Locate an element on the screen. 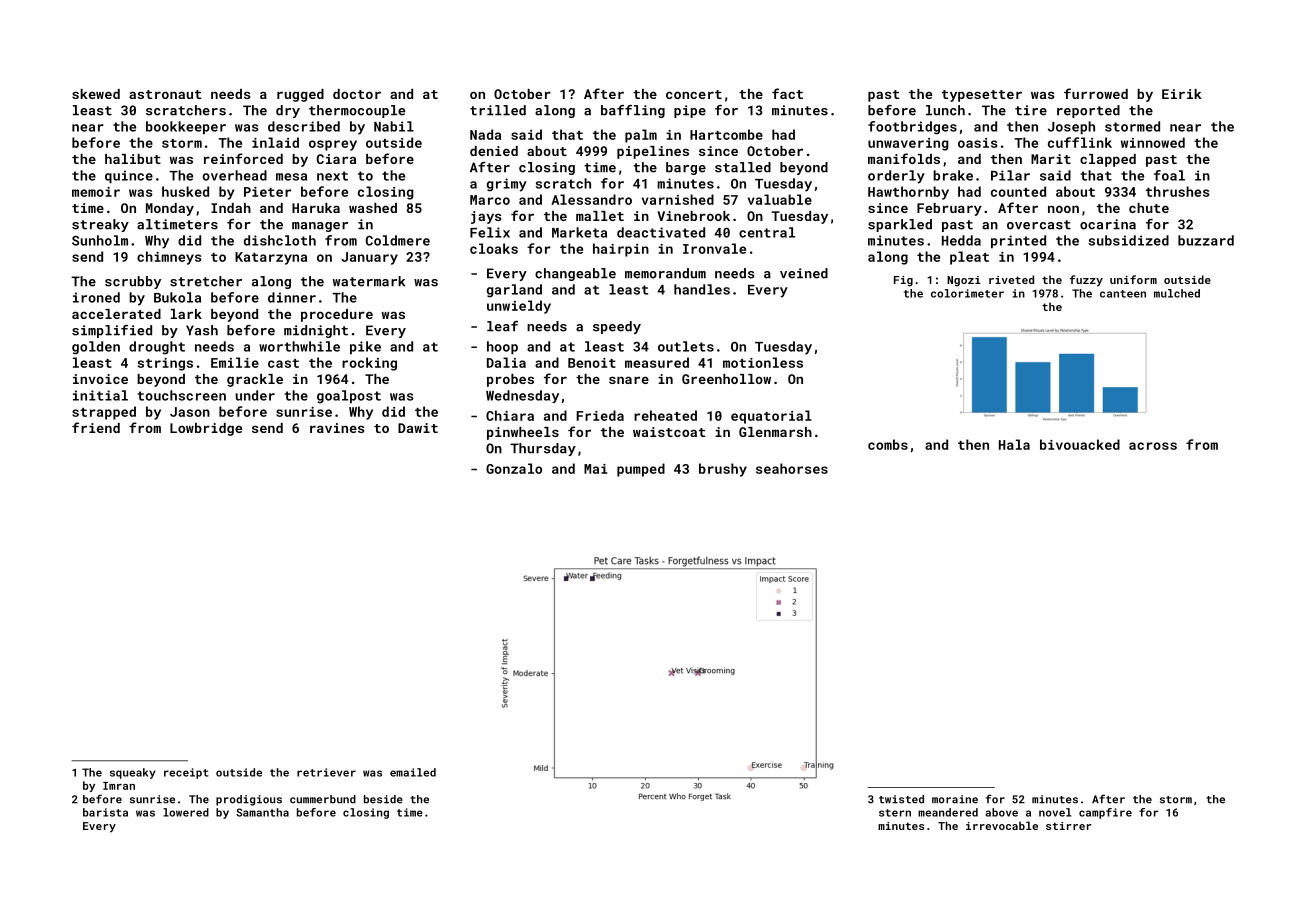  across is located at coordinates (1153, 446).
